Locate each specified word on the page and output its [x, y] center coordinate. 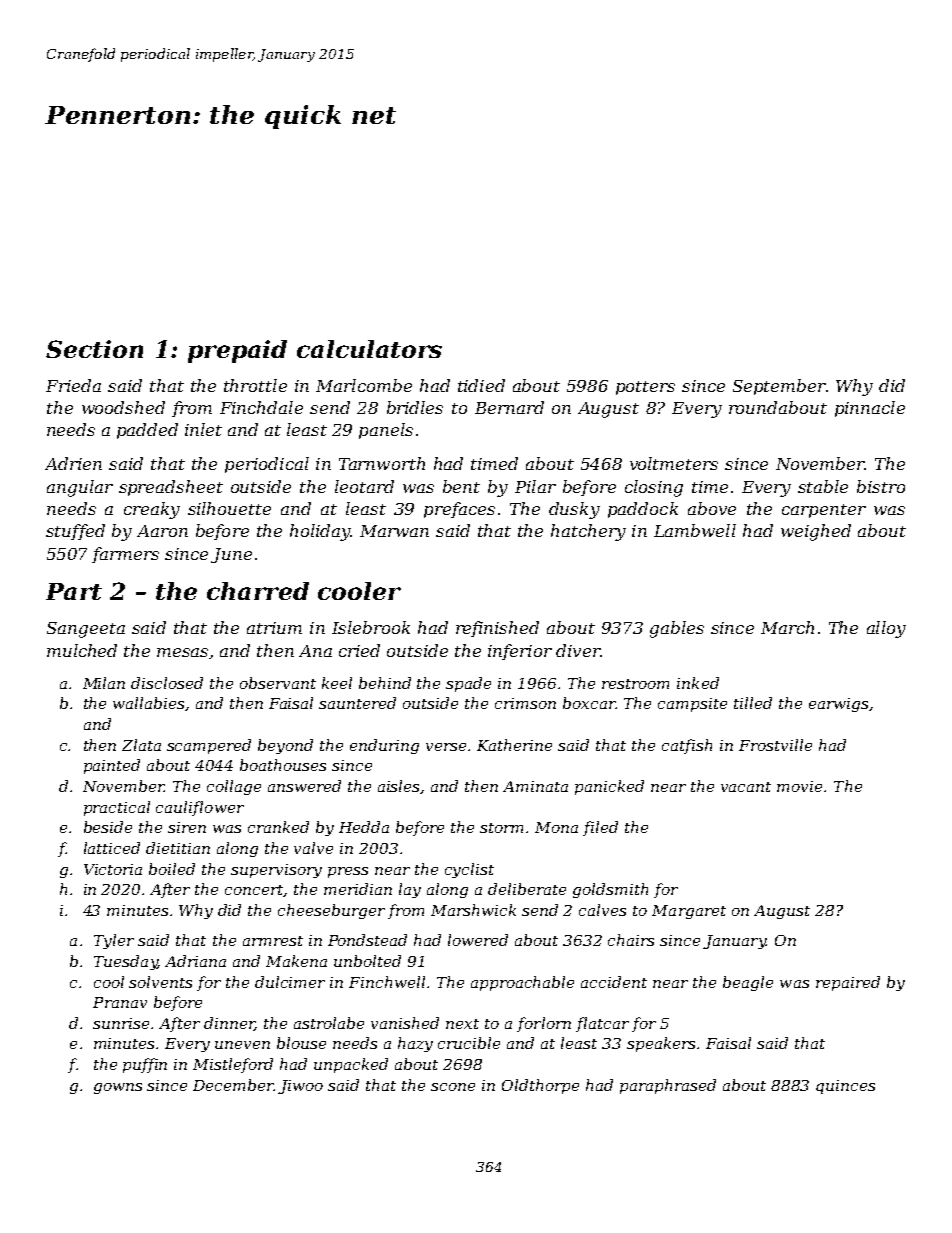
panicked [609, 787]
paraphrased [668, 1086]
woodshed [123, 407]
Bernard [509, 407]
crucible [469, 1043]
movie [799, 786]
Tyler [114, 941]
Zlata [141, 745]
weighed [816, 532]
